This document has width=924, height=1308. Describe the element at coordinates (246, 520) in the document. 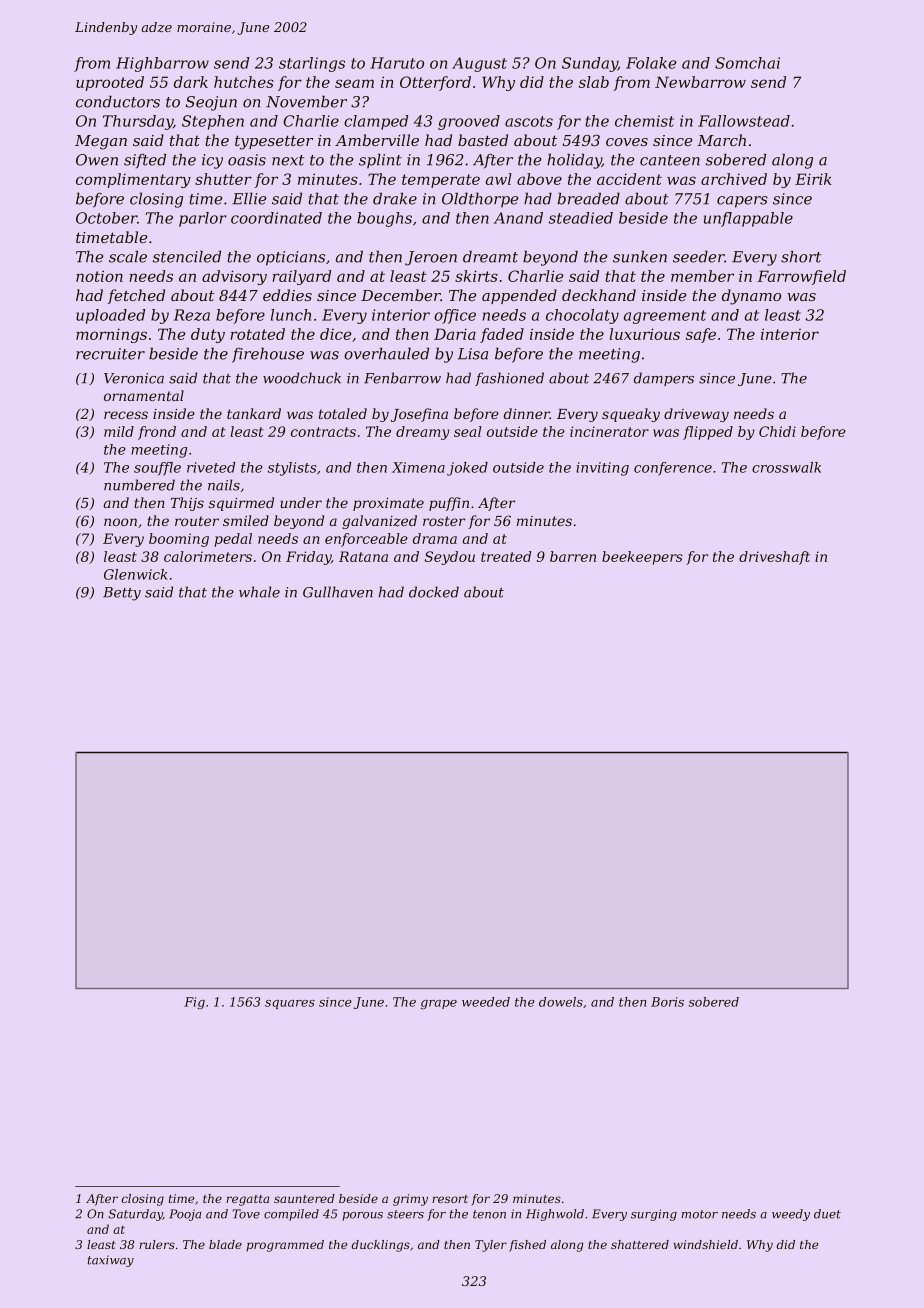

I see `smiled` at that location.
